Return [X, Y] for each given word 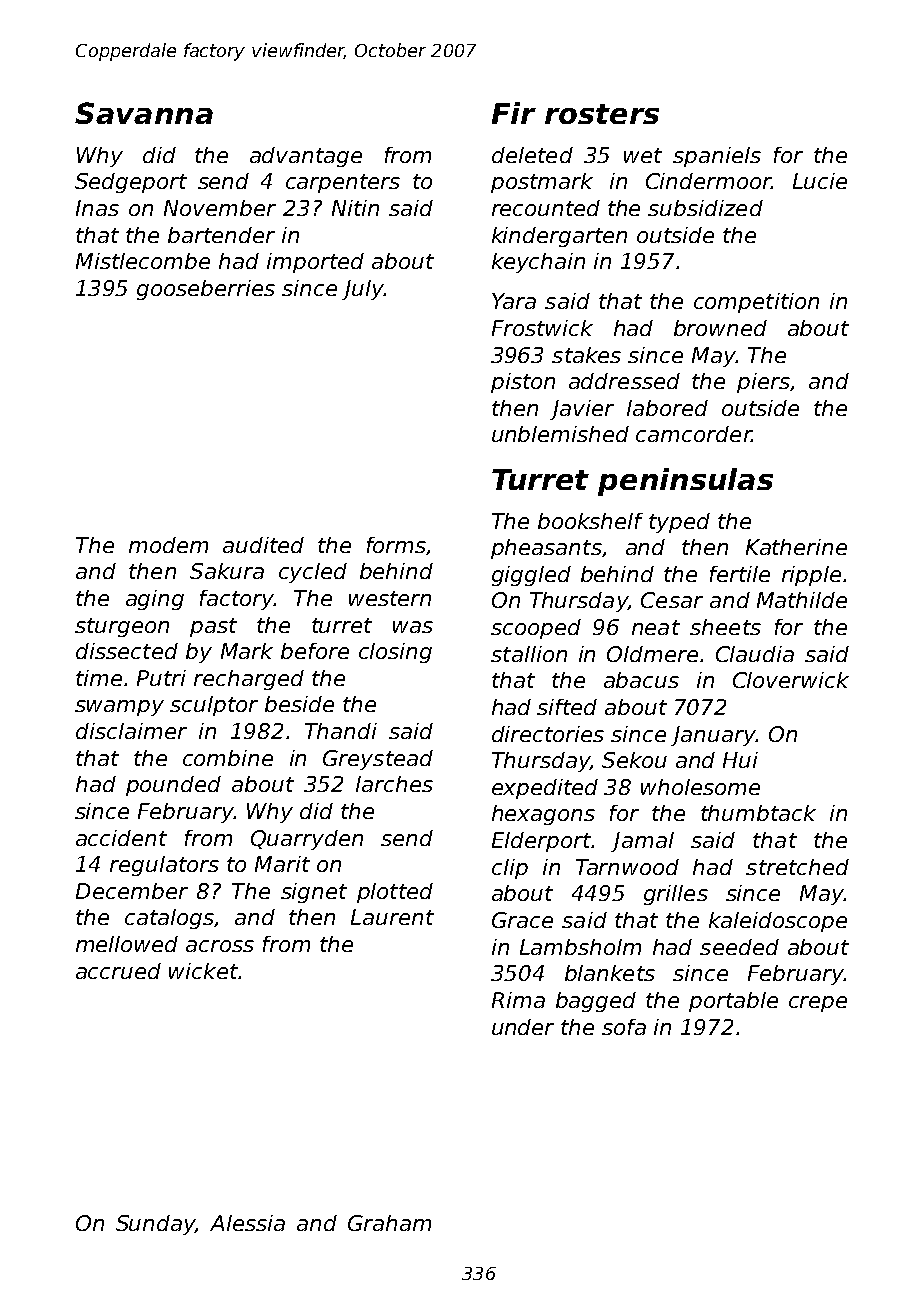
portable [733, 1002]
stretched [797, 867]
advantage [306, 157]
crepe [818, 1004]
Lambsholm [580, 947]
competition [756, 303]
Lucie [820, 181]
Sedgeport [131, 183]
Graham [389, 1223]
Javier [582, 410]
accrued [118, 971]
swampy [119, 708]
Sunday [155, 1225]
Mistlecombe [143, 261]
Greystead [378, 760]
